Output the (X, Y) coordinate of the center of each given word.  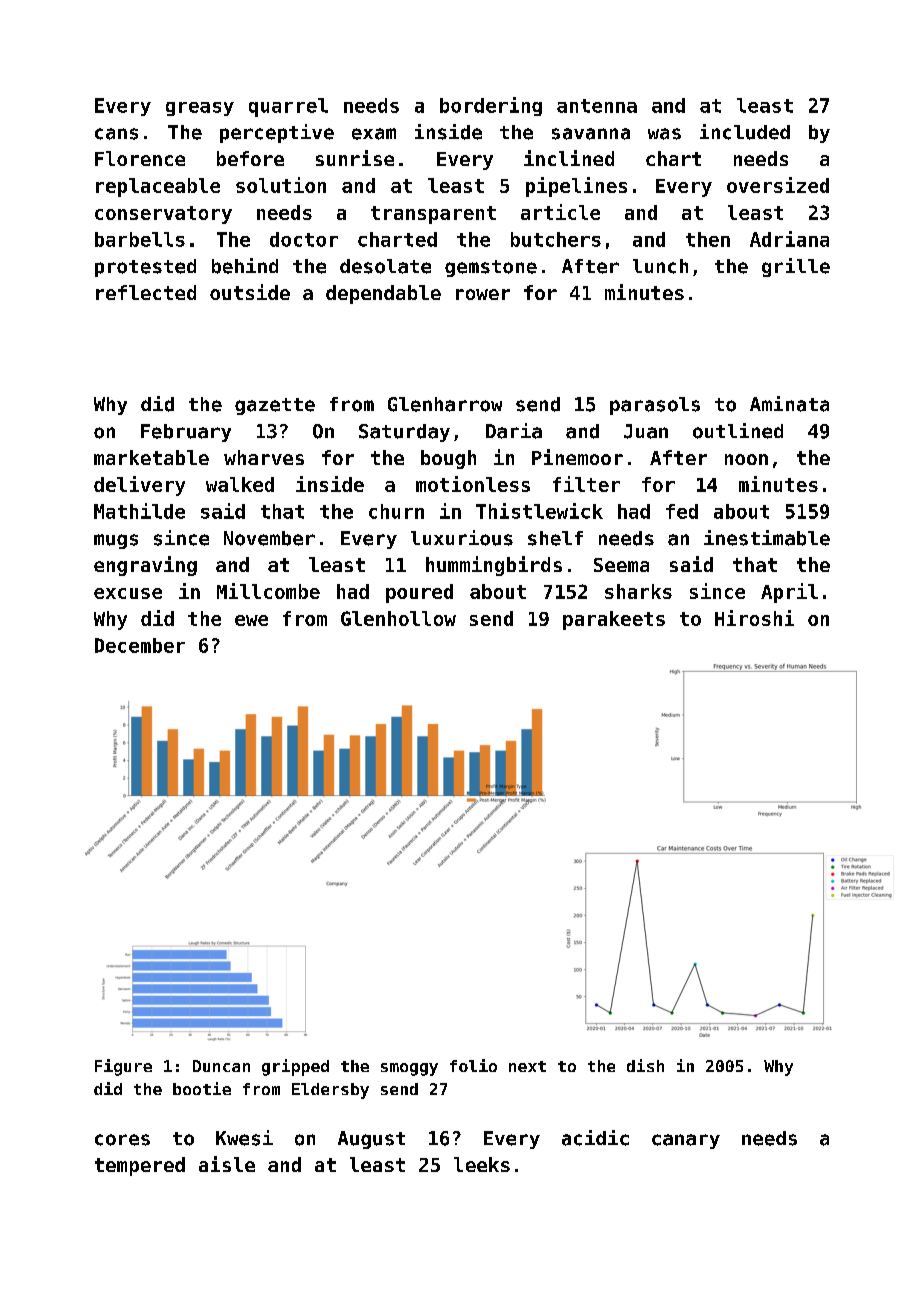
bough (448, 459)
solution (281, 185)
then (708, 239)
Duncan (221, 1066)
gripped (295, 1067)
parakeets (614, 620)
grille (796, 267)
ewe (251, 620)
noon (746, 459)
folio (473, 1065)
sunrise (355, 158)
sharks (638, 591)
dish (645, 1065)
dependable (383, 294)
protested (145, 268)
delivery (139, 486)
